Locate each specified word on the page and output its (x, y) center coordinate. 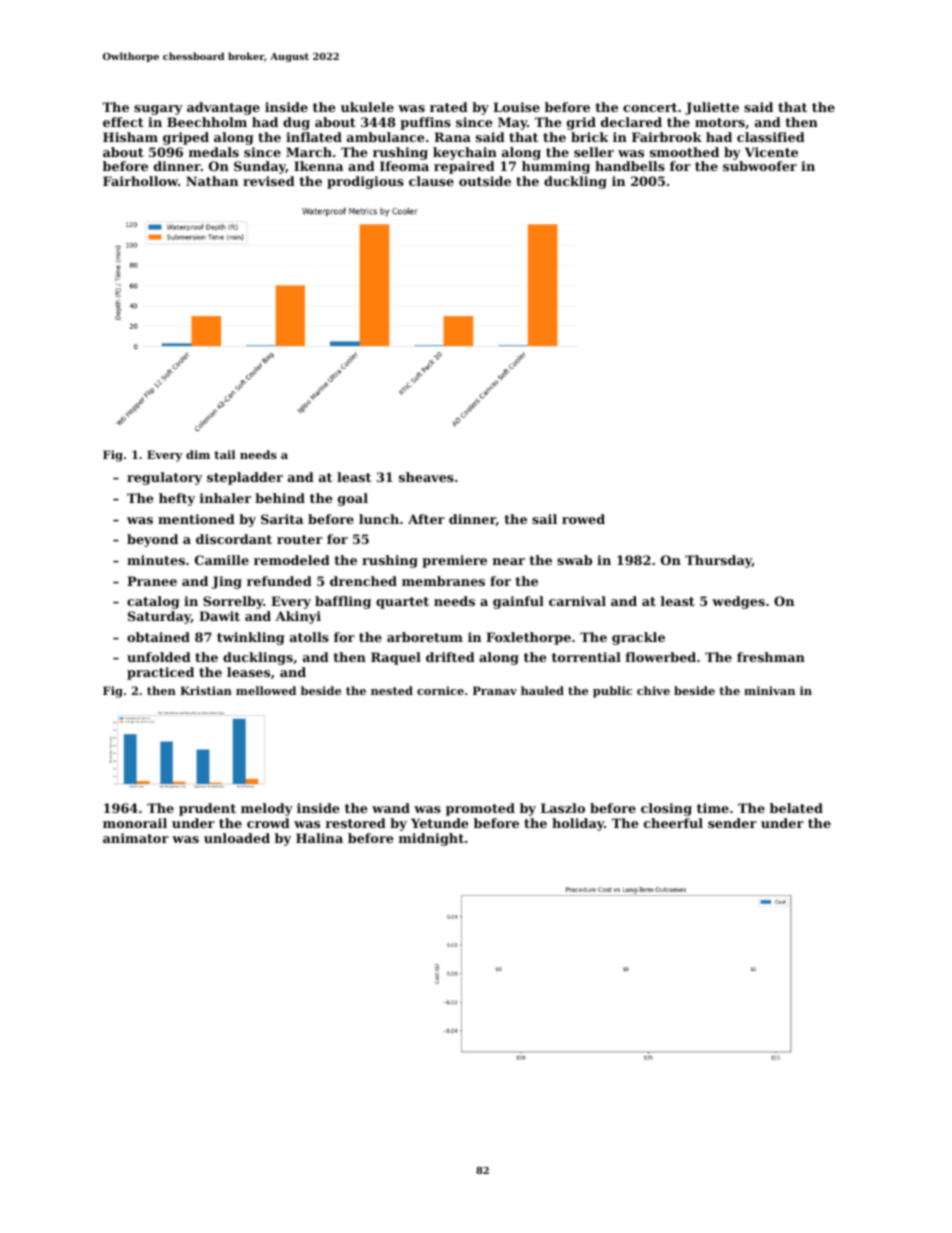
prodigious (365, 182)
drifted (450, 657)
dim (198, 454)
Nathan (212, 181)
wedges (738, 602)
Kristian (206, 690)
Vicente (771, 152)
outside (485, 181)
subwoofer (760, 166)
